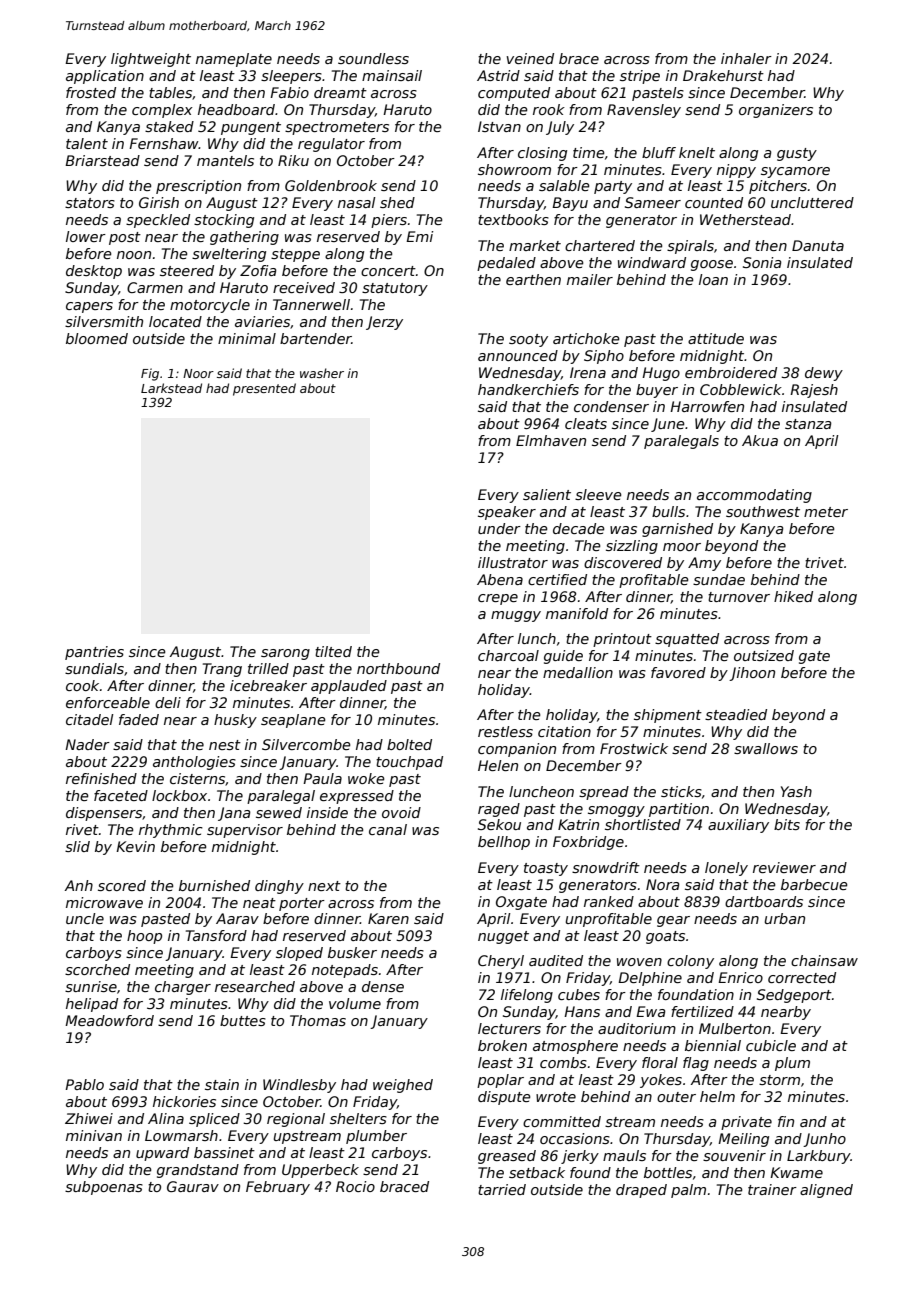 The image size is (924, 1314). Describe the element at coordinates (504, 843) in the screenshot. I see `bellhop` at that location.
